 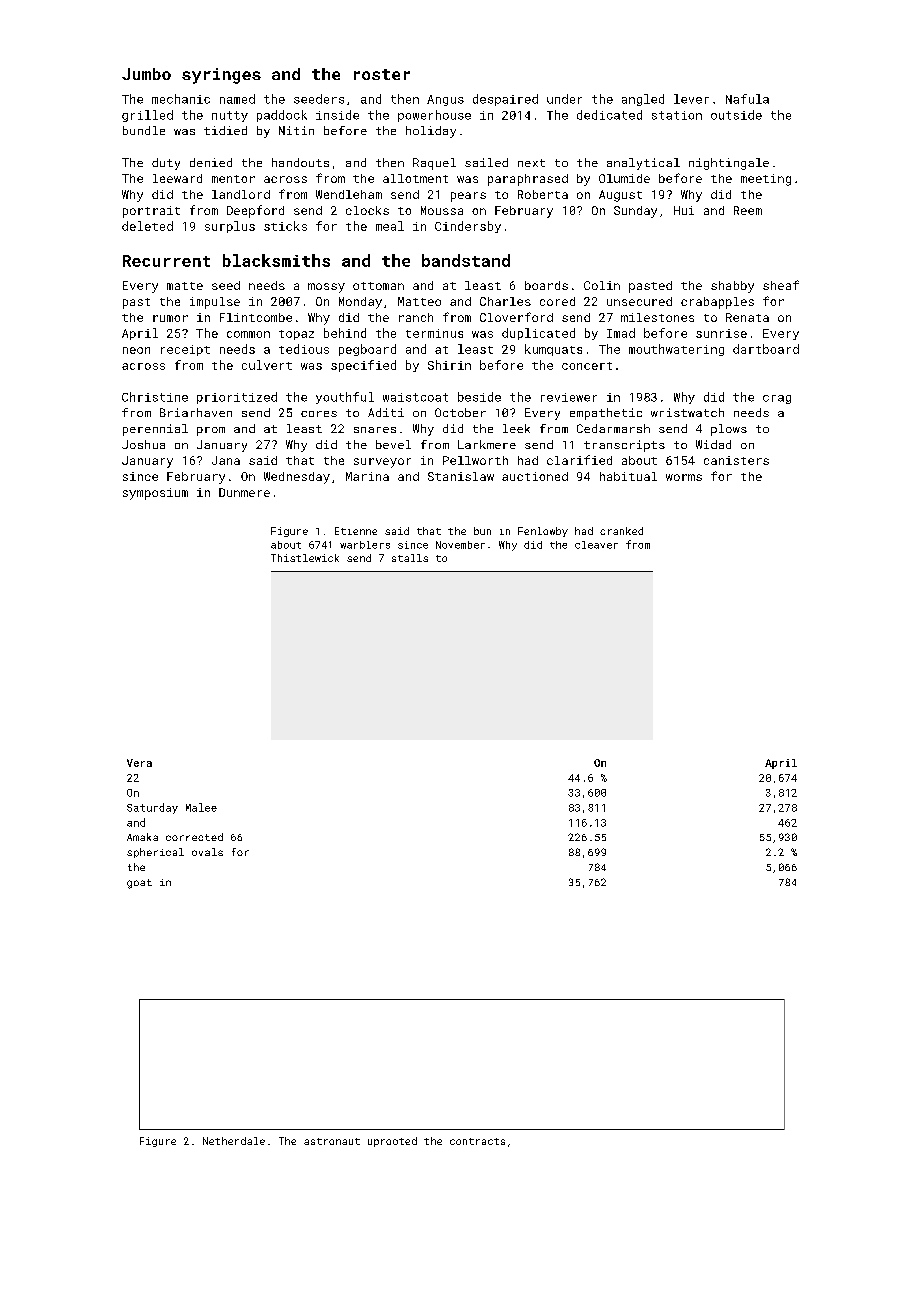 I want to click on Reem, so click(x=748, y=210).
